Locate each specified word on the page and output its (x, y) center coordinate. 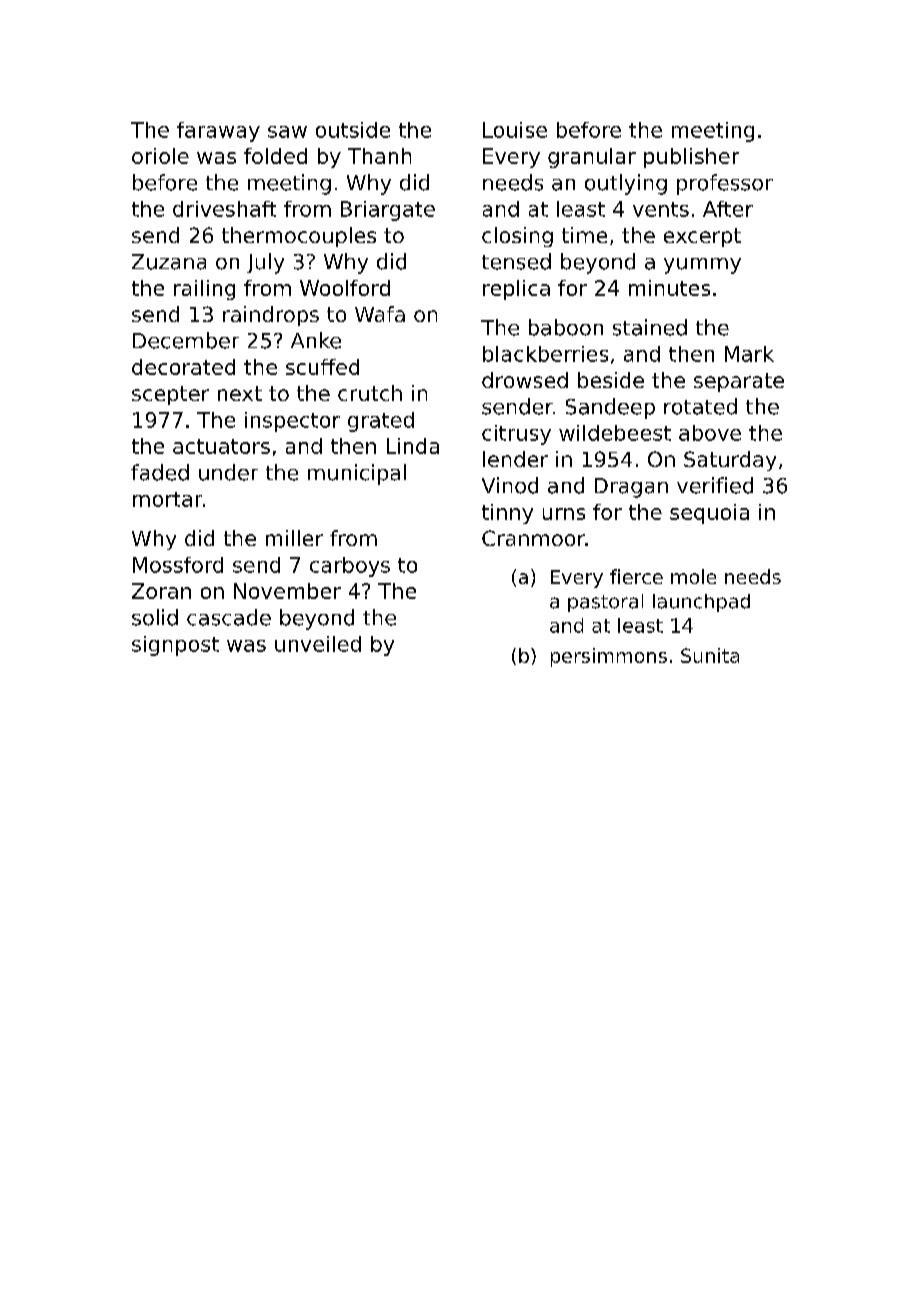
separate (739, 382)
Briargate (388, 211)
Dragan (631, 488)
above (710, 433)
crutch (370, 393)
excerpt (702, 237)
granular (592, 158)
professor (725, 184)
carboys (350, 567)
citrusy (516, 435)
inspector (292, 422)
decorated (183, 367)
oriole (160, 156)
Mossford (178, 565)
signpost (175, 646)
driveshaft (224, 209)
